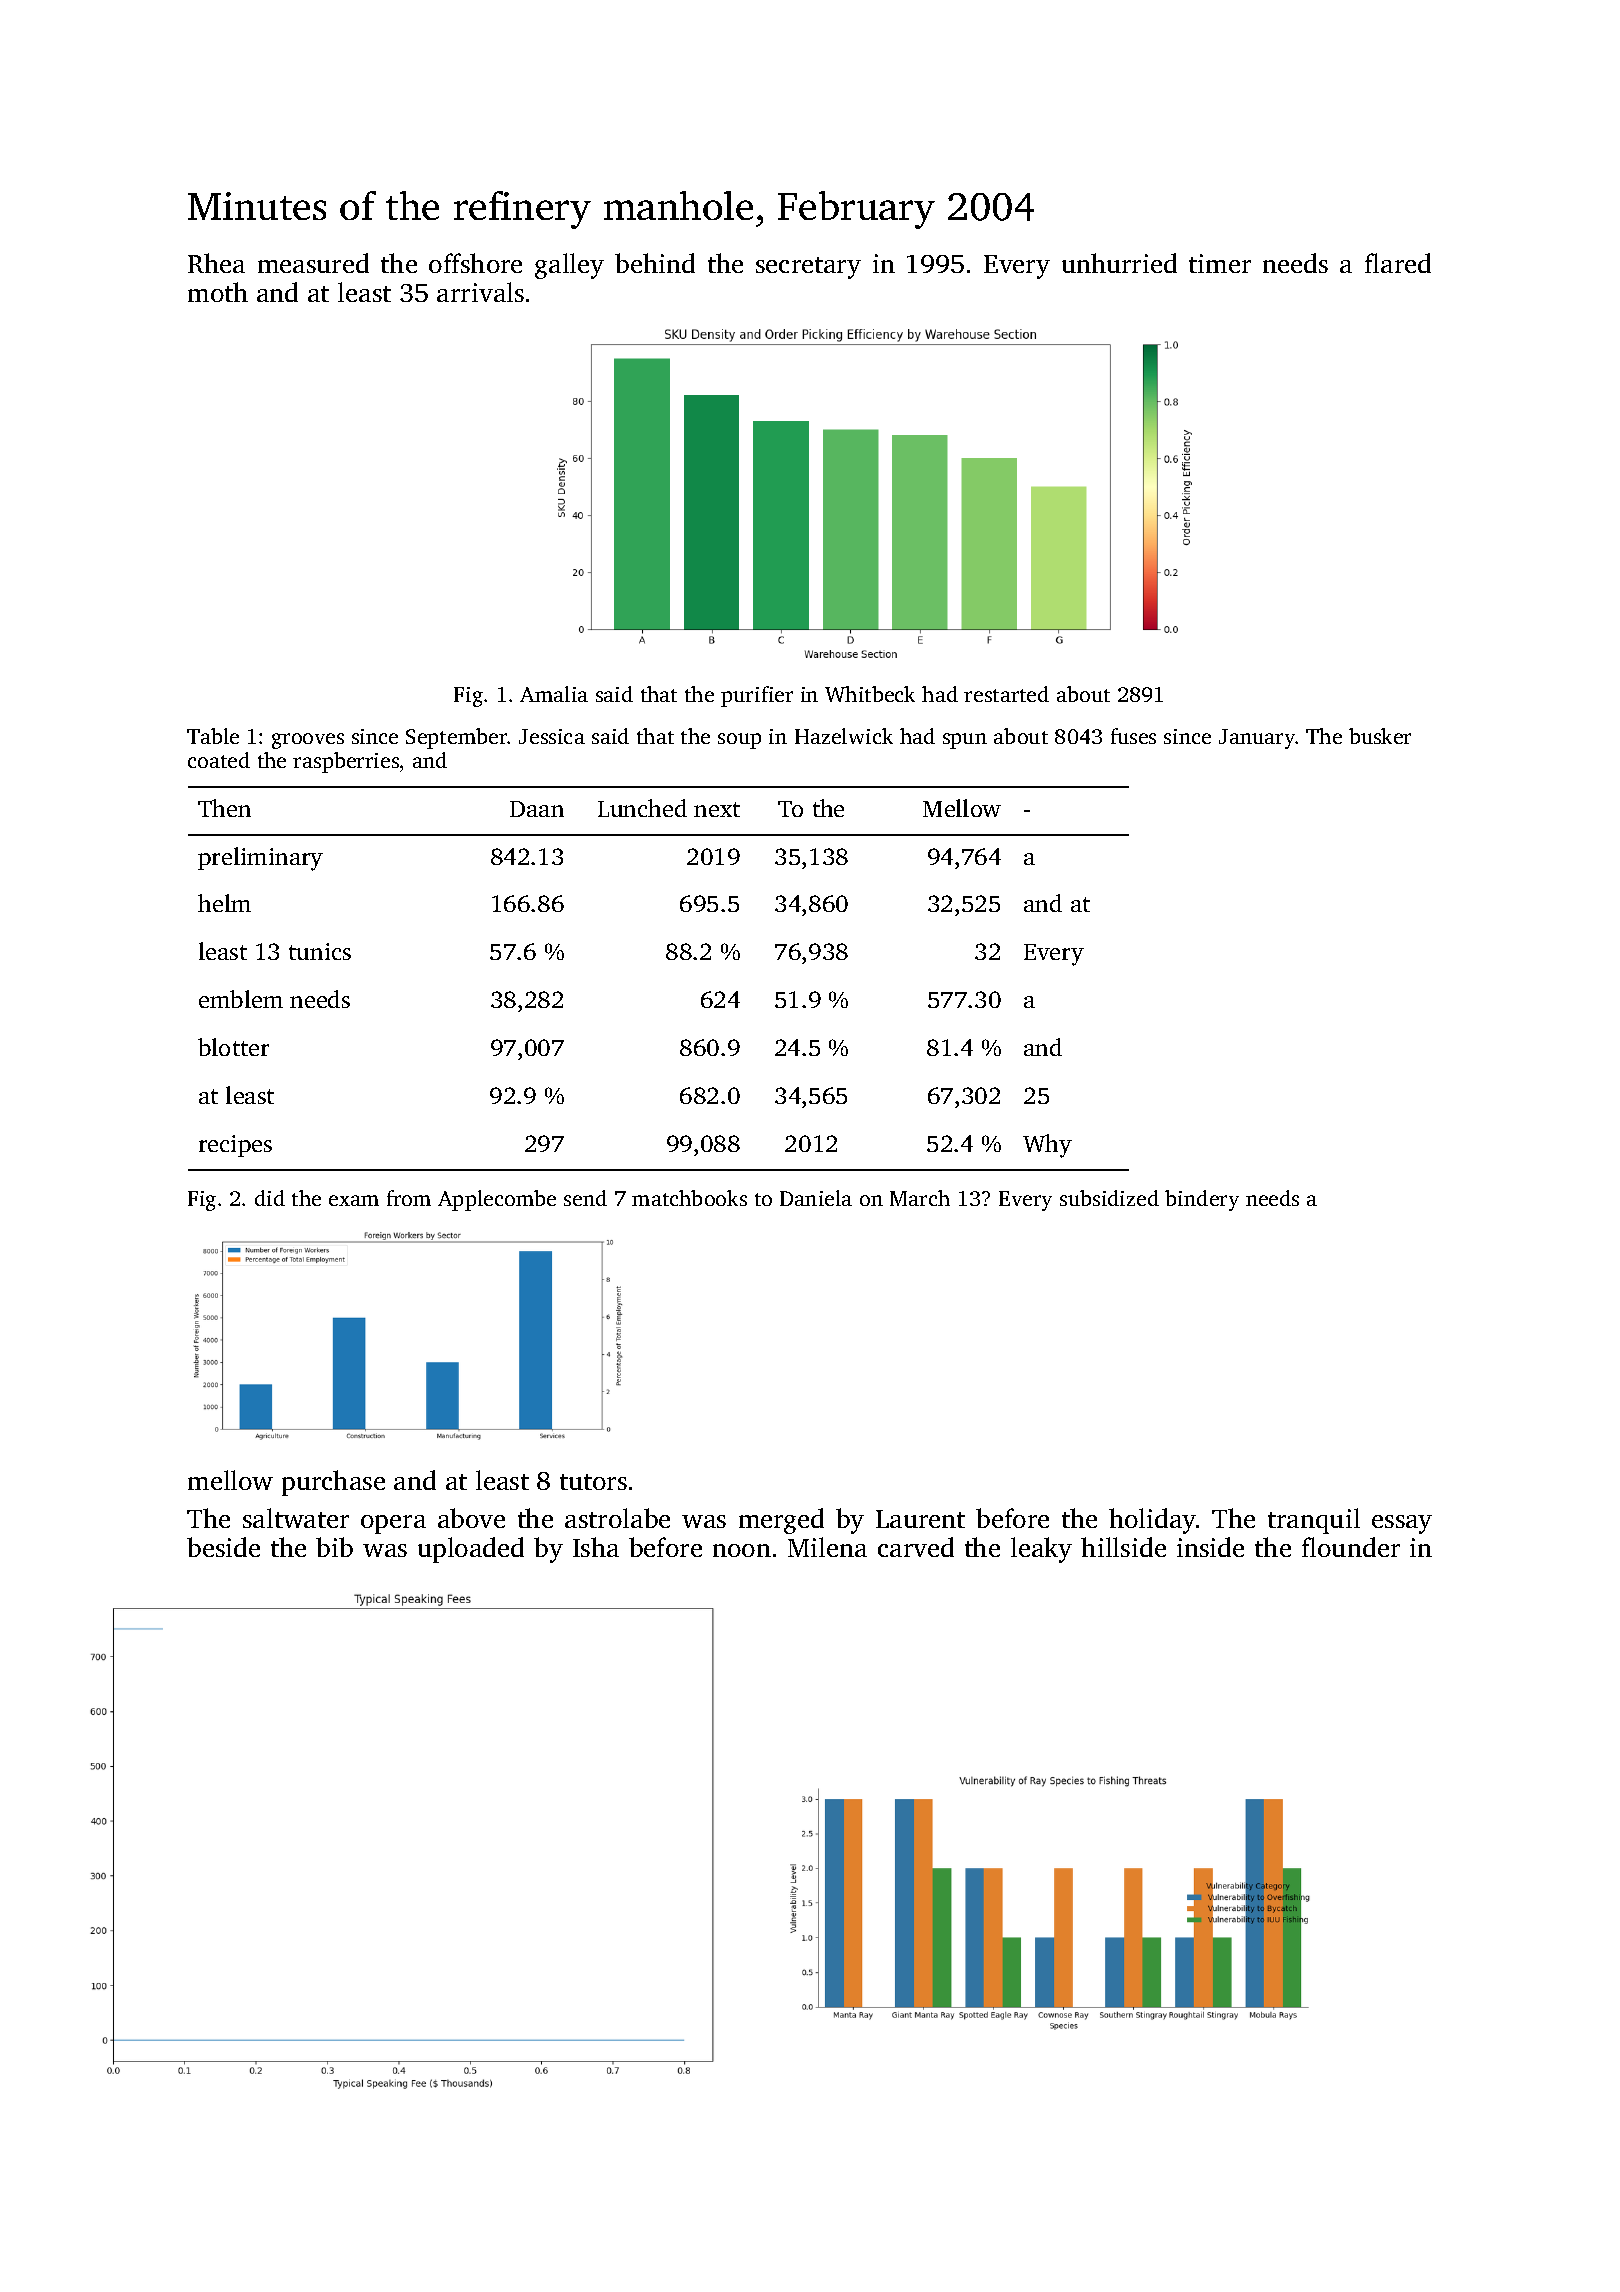 The width and height of the screenshot is (1620, 2292). I want to click on flared, so click(1398, 263).
